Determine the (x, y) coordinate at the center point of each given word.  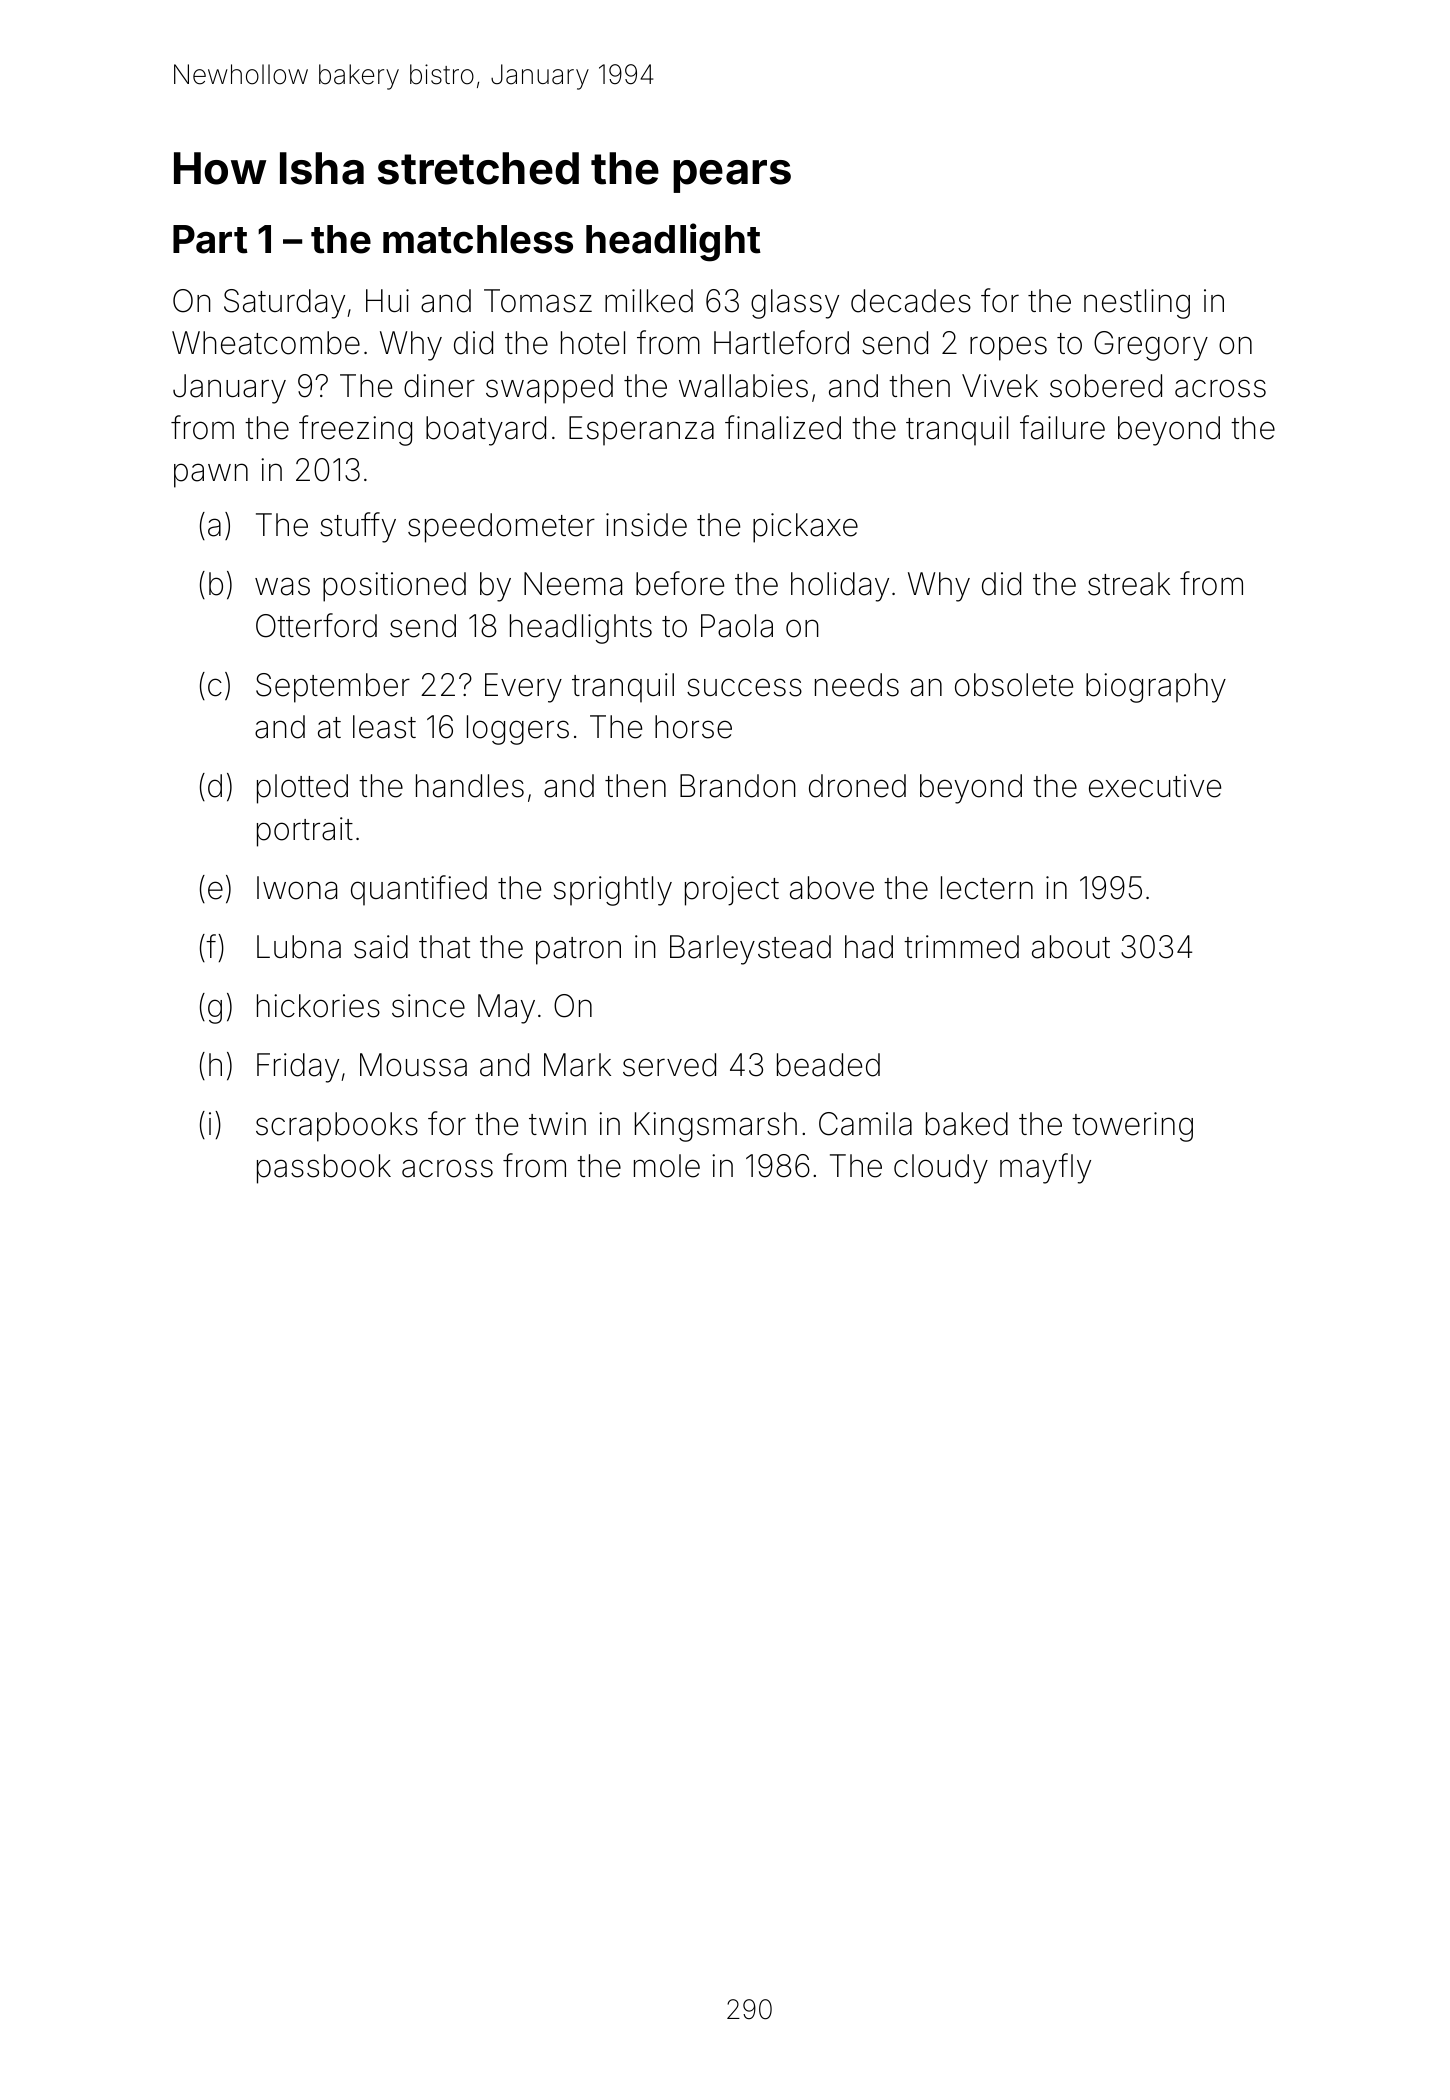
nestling (1137, 304)
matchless (478, 239)
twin (557, 1123)
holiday (840, 587)
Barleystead (750, 950)
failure (1062, 427)
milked (649, 301)
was (282, 586)
